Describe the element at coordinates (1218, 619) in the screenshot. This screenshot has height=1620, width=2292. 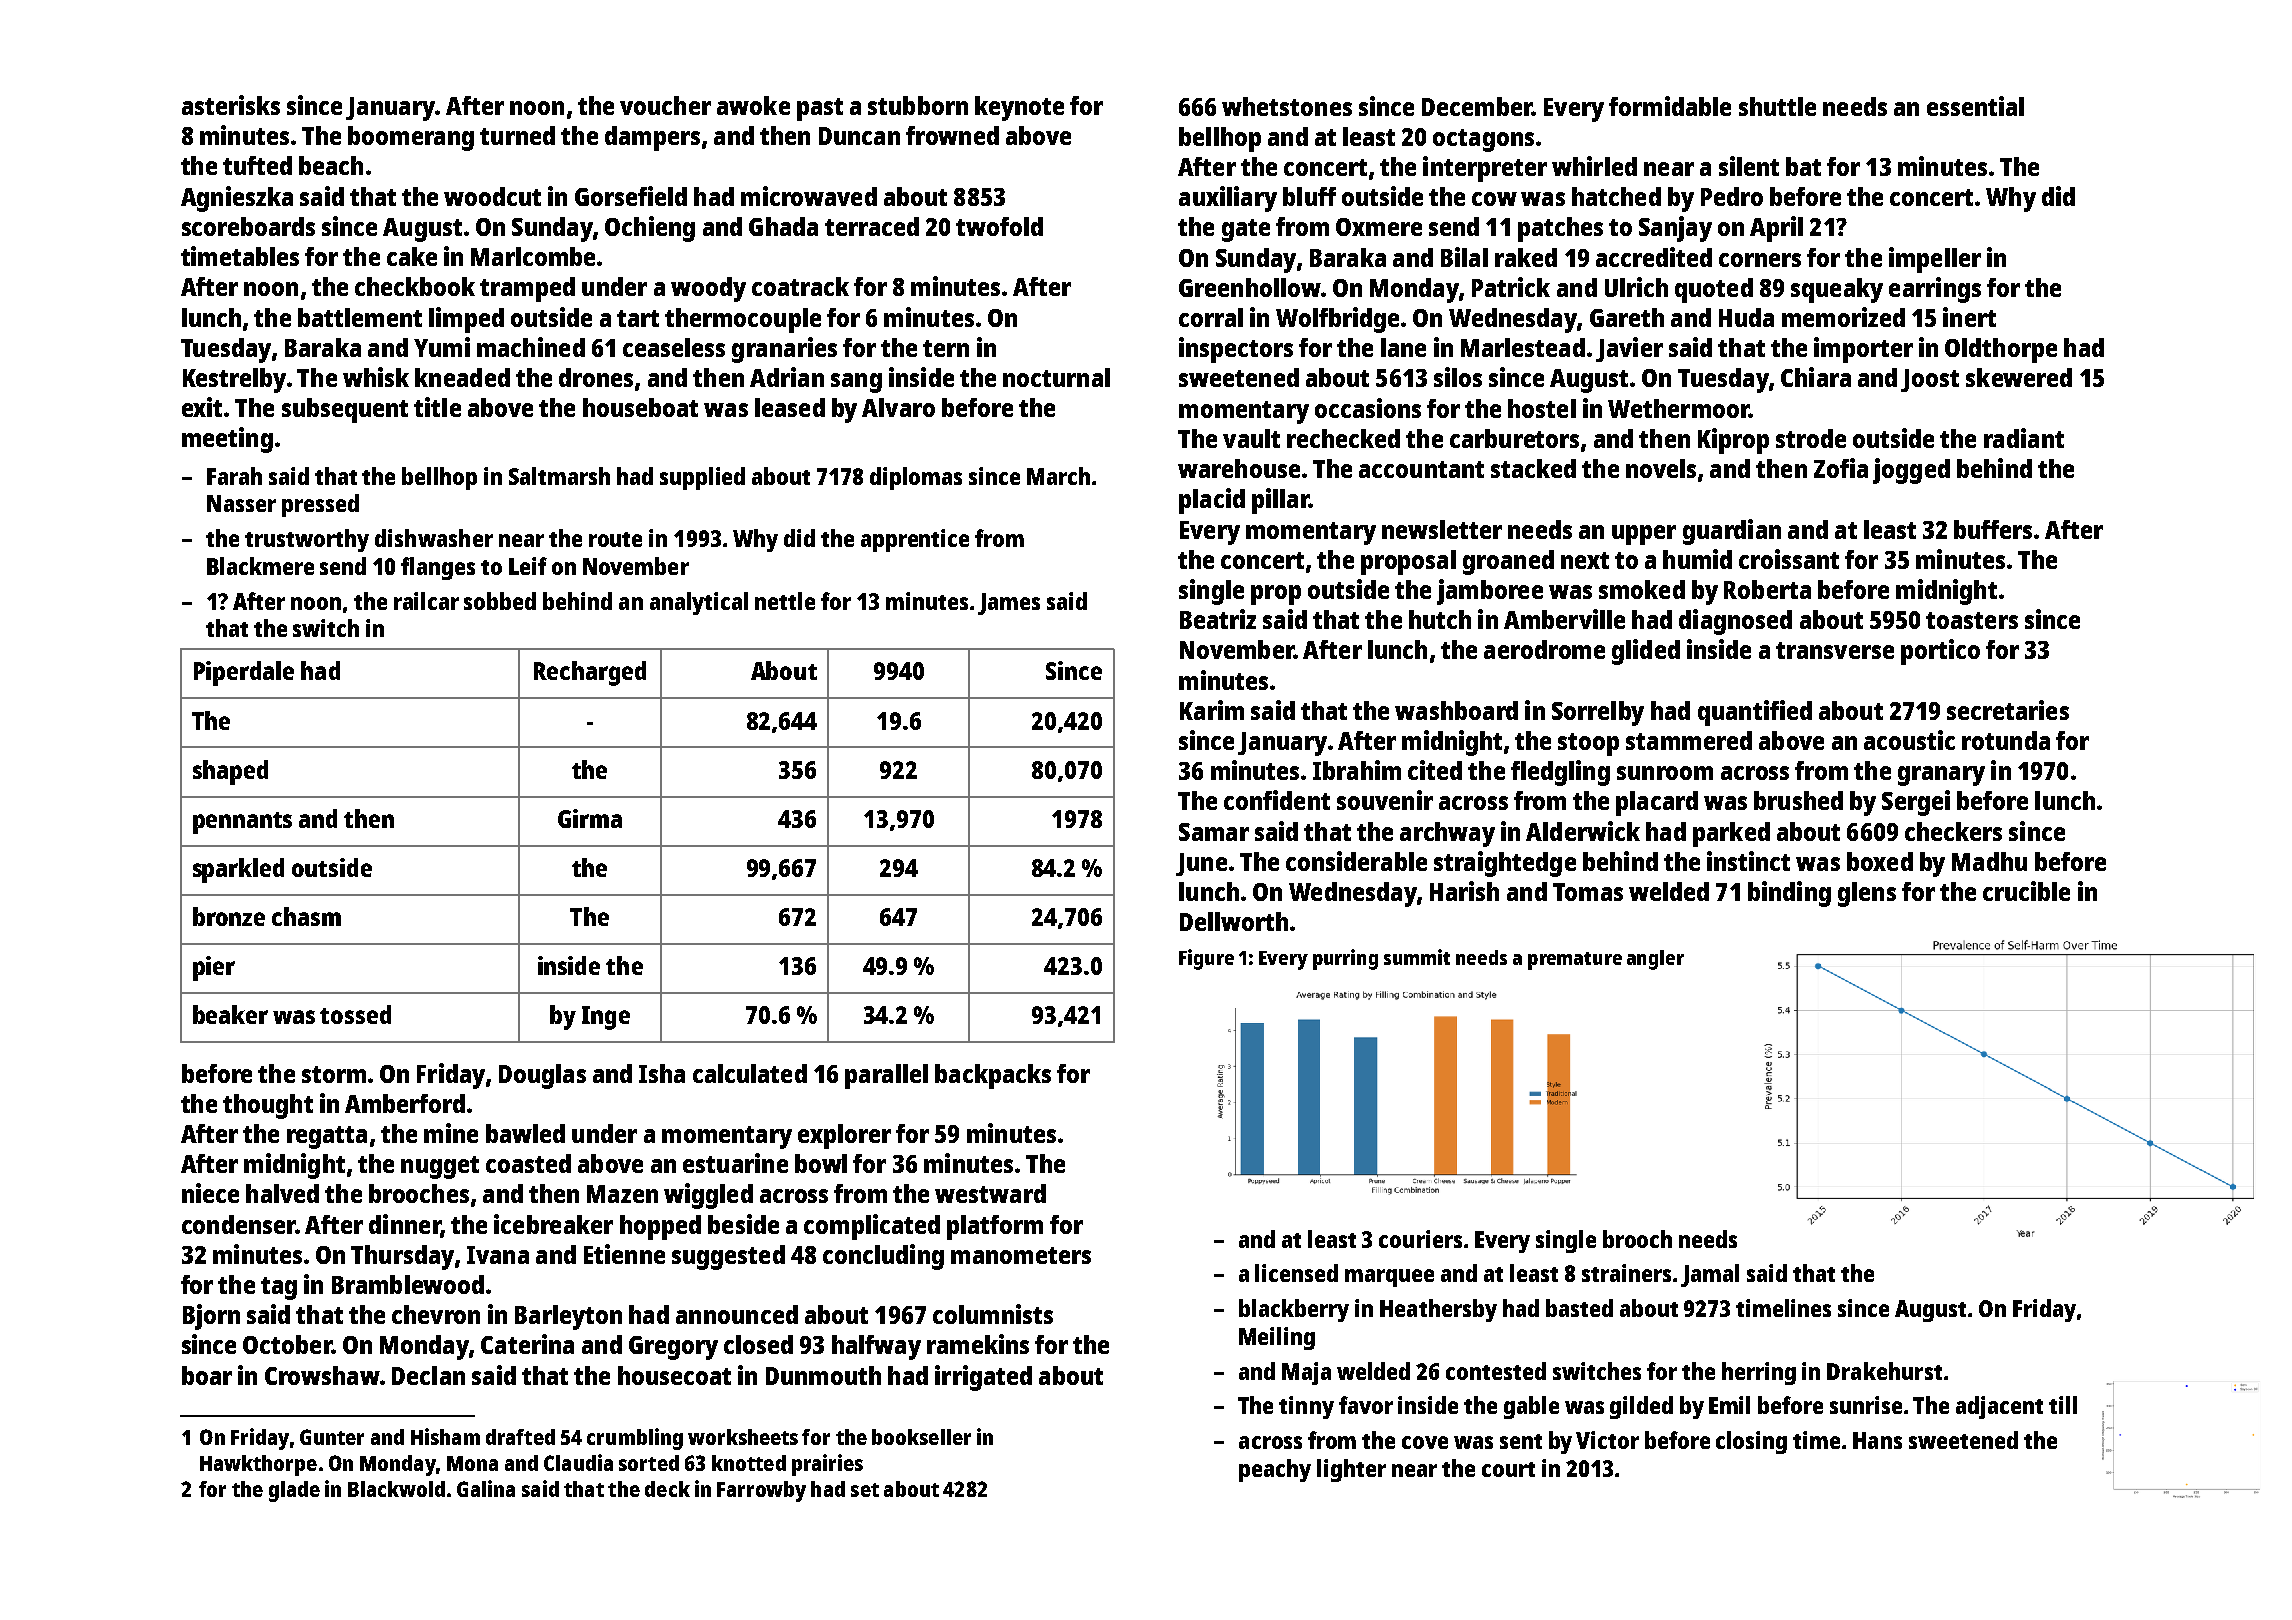
I see `Beatriz` at that location.
